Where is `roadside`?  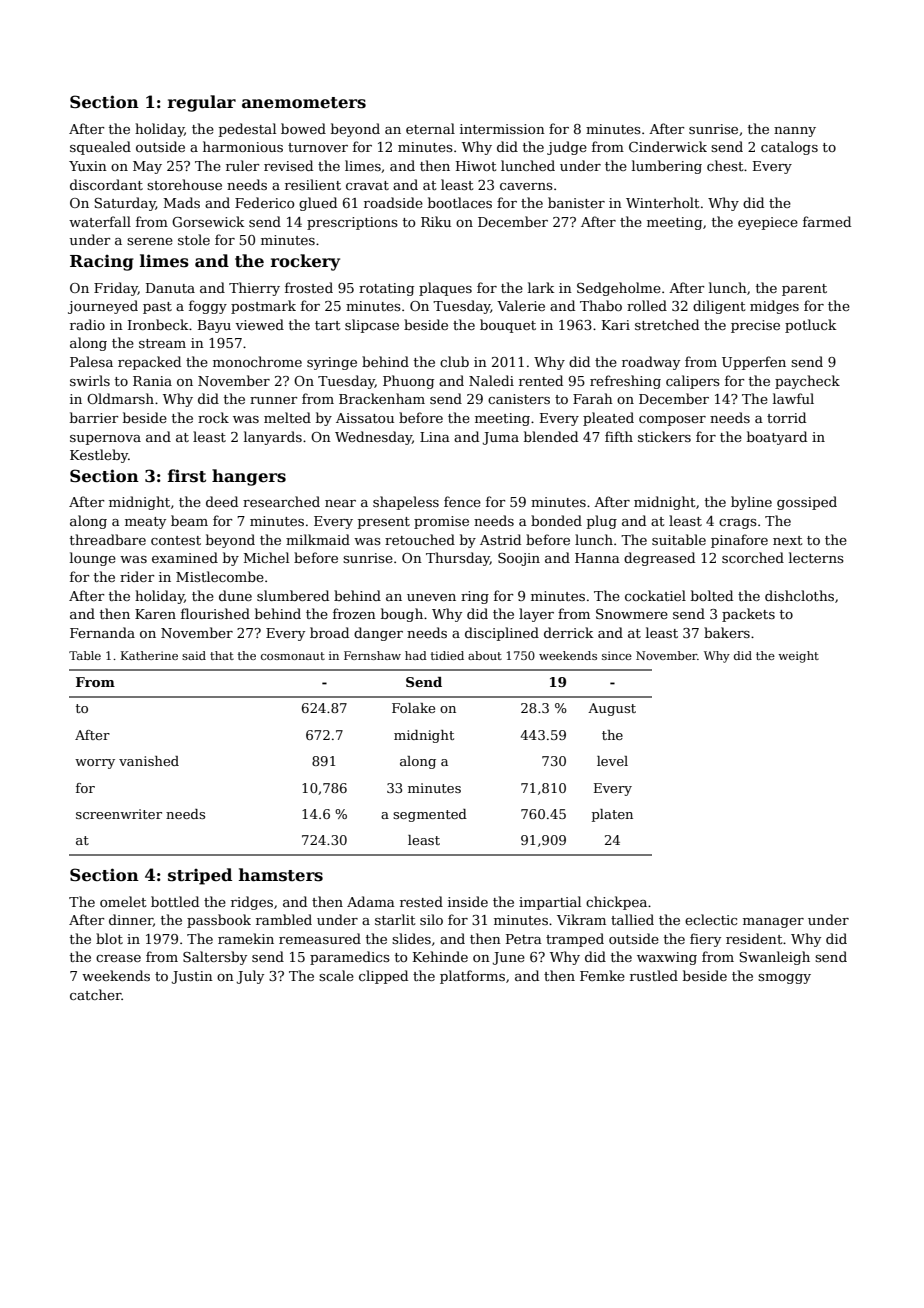
roadside is located at coordinates (393, 202).
